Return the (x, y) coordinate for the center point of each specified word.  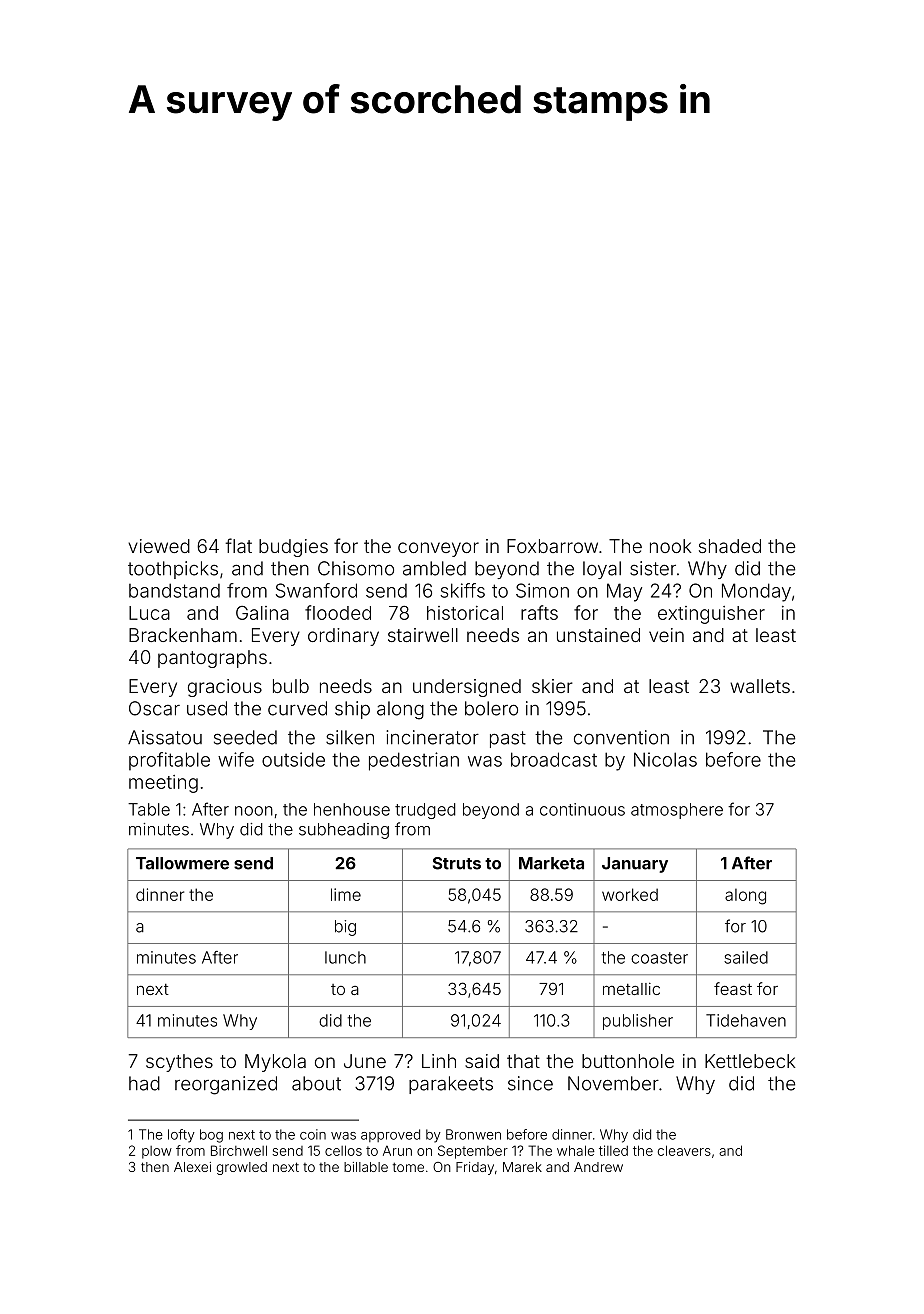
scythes (179, 1063)
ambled (434, 568)
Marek (522, 1167)
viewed (159, 546)
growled (242, 1168)
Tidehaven (746, 1020)
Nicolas (665, 759)
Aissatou (165, 737)
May (624, 592)
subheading (344, 831)
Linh (439, 1061)
